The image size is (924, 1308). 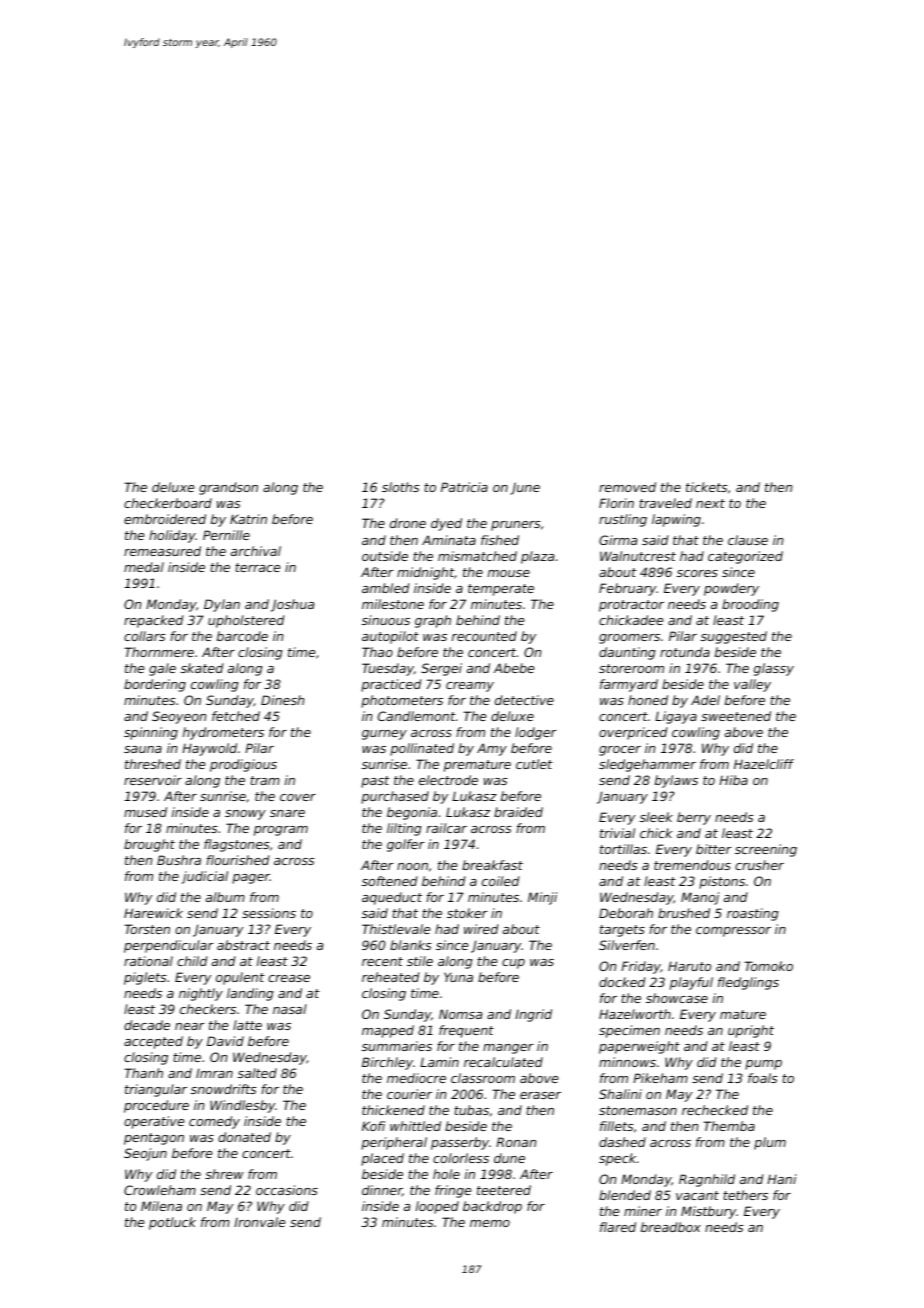 I want to click on Harewick, so click(x=153, y=913).
